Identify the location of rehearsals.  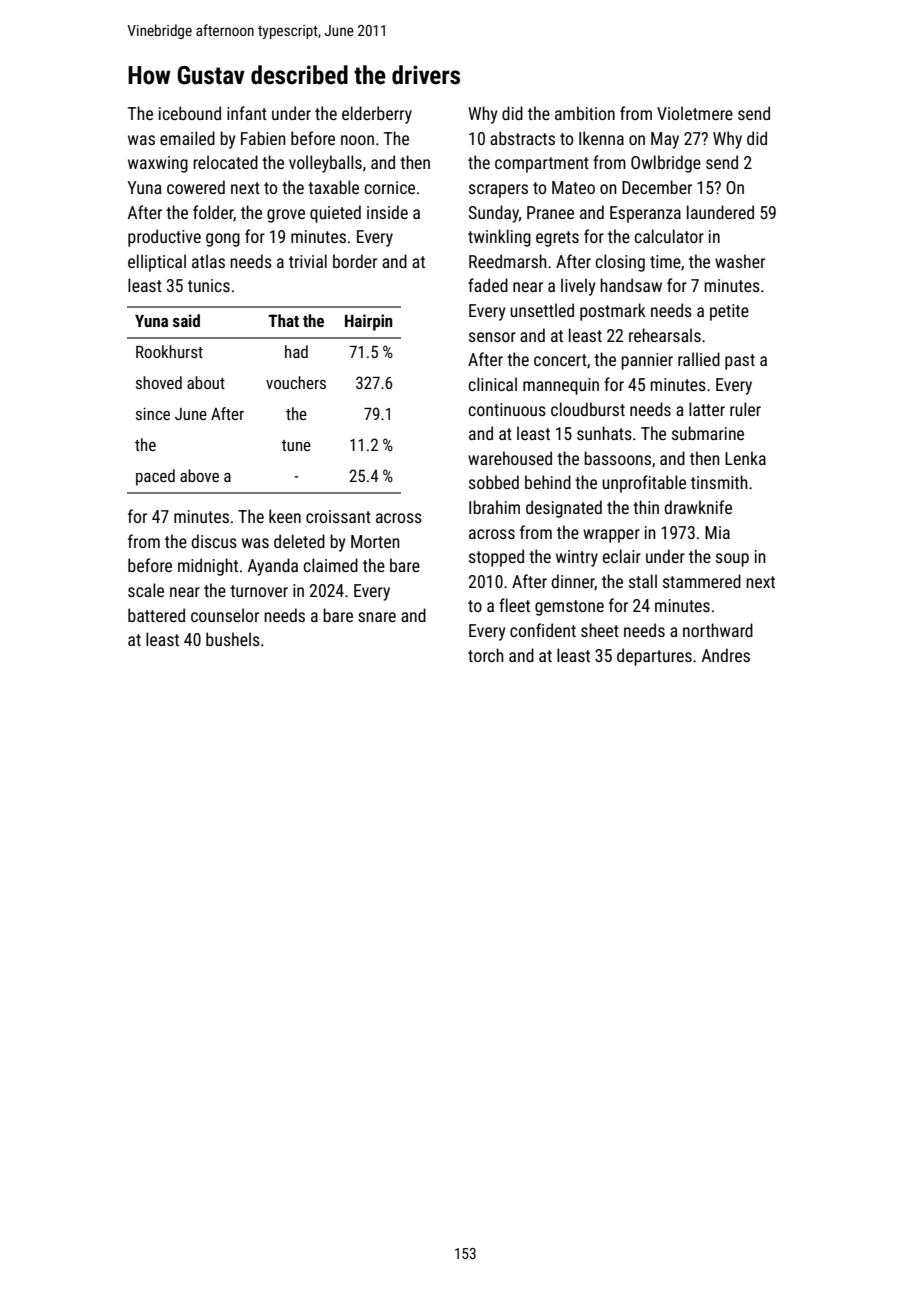
(665, 335).
